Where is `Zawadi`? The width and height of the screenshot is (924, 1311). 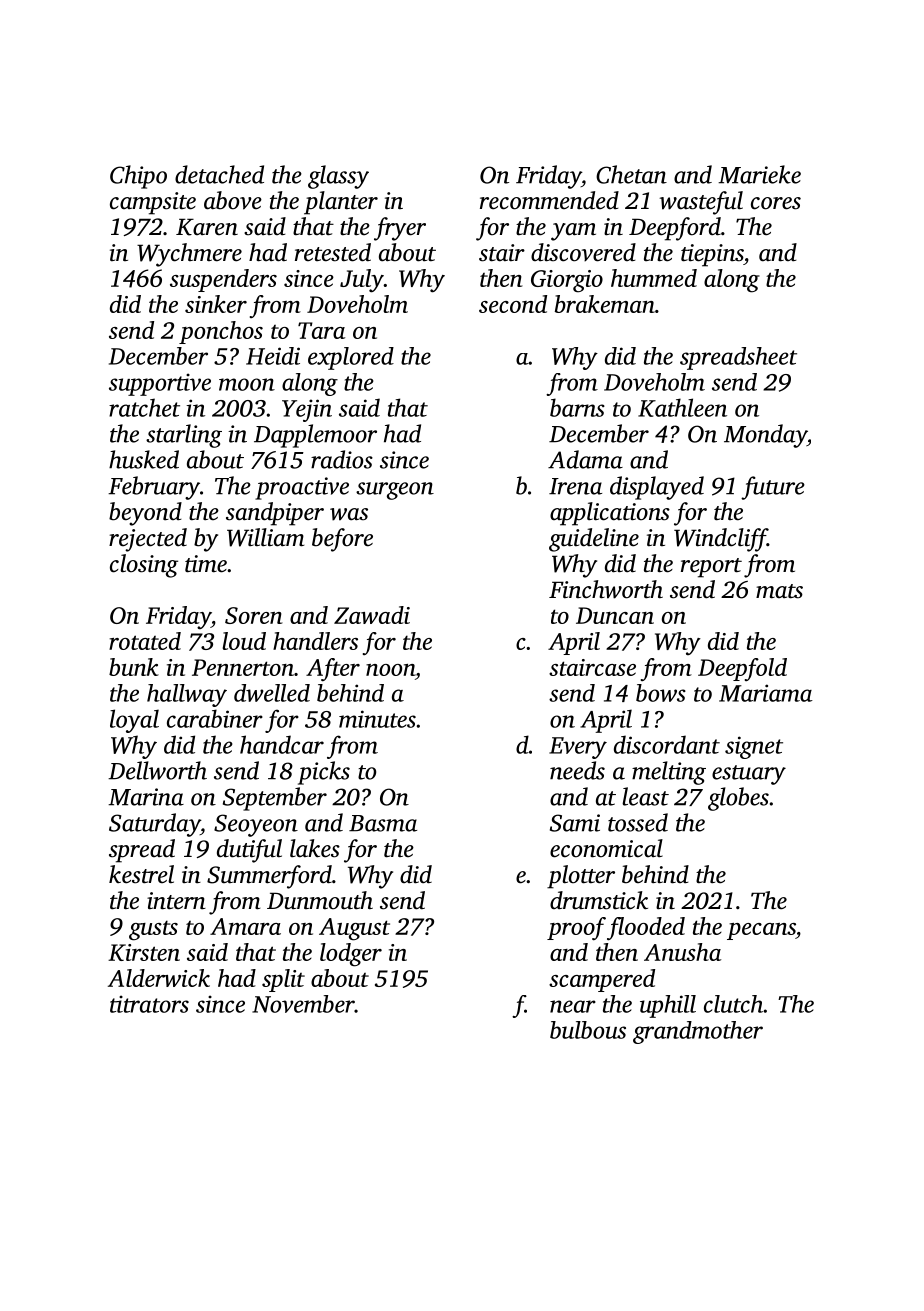 Zawadi is located at coordinates (372, 615).
